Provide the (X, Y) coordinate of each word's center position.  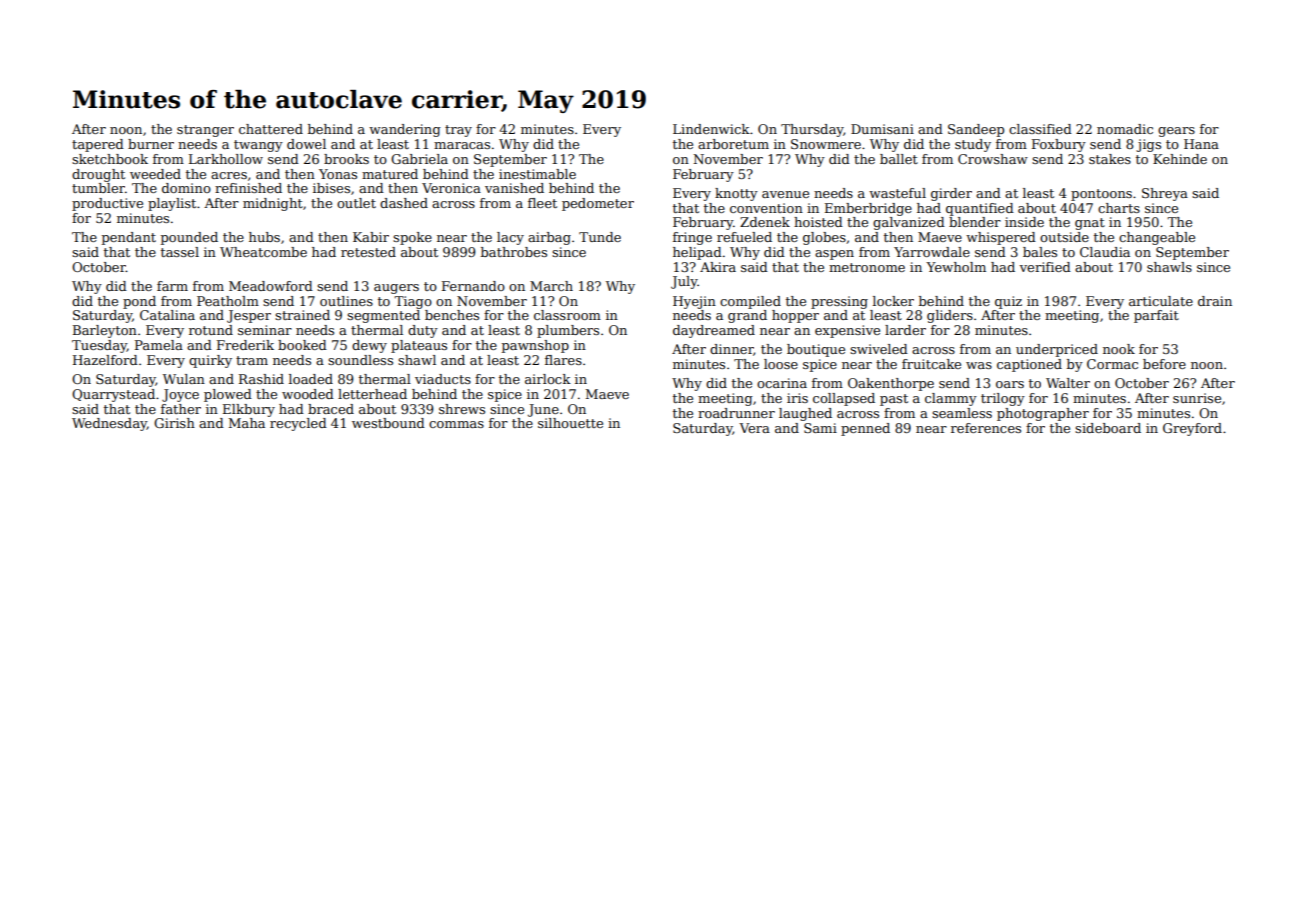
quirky (210, 361)
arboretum (733, 144)
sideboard (1108, 428)
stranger (205, 131)
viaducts (443, 379)
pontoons (1101, 195)
